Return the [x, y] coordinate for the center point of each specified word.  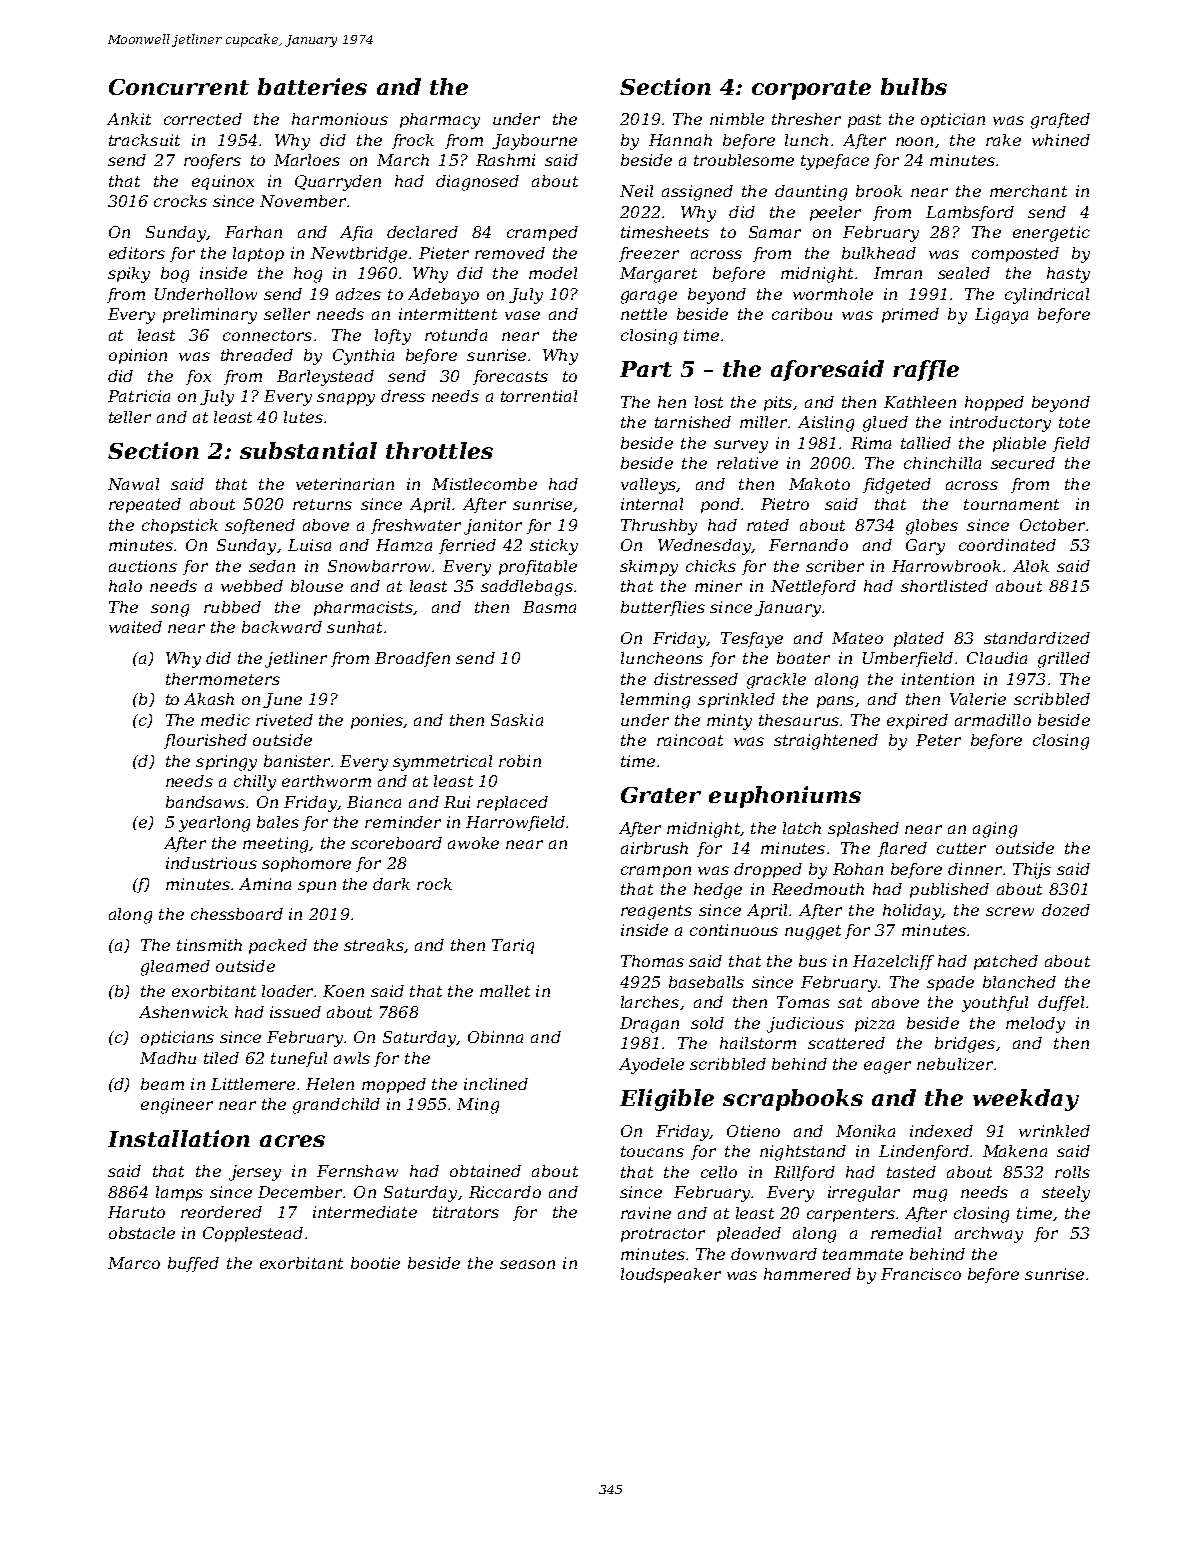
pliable [1019, 444]
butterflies [663, 608]
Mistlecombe [484, 484]
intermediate [365, 1212]
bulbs [914, 86]
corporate [811, 90]
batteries [312, 86]
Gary [925, 547]
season [527, 1264]
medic [225, 720]
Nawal [133, 484]
